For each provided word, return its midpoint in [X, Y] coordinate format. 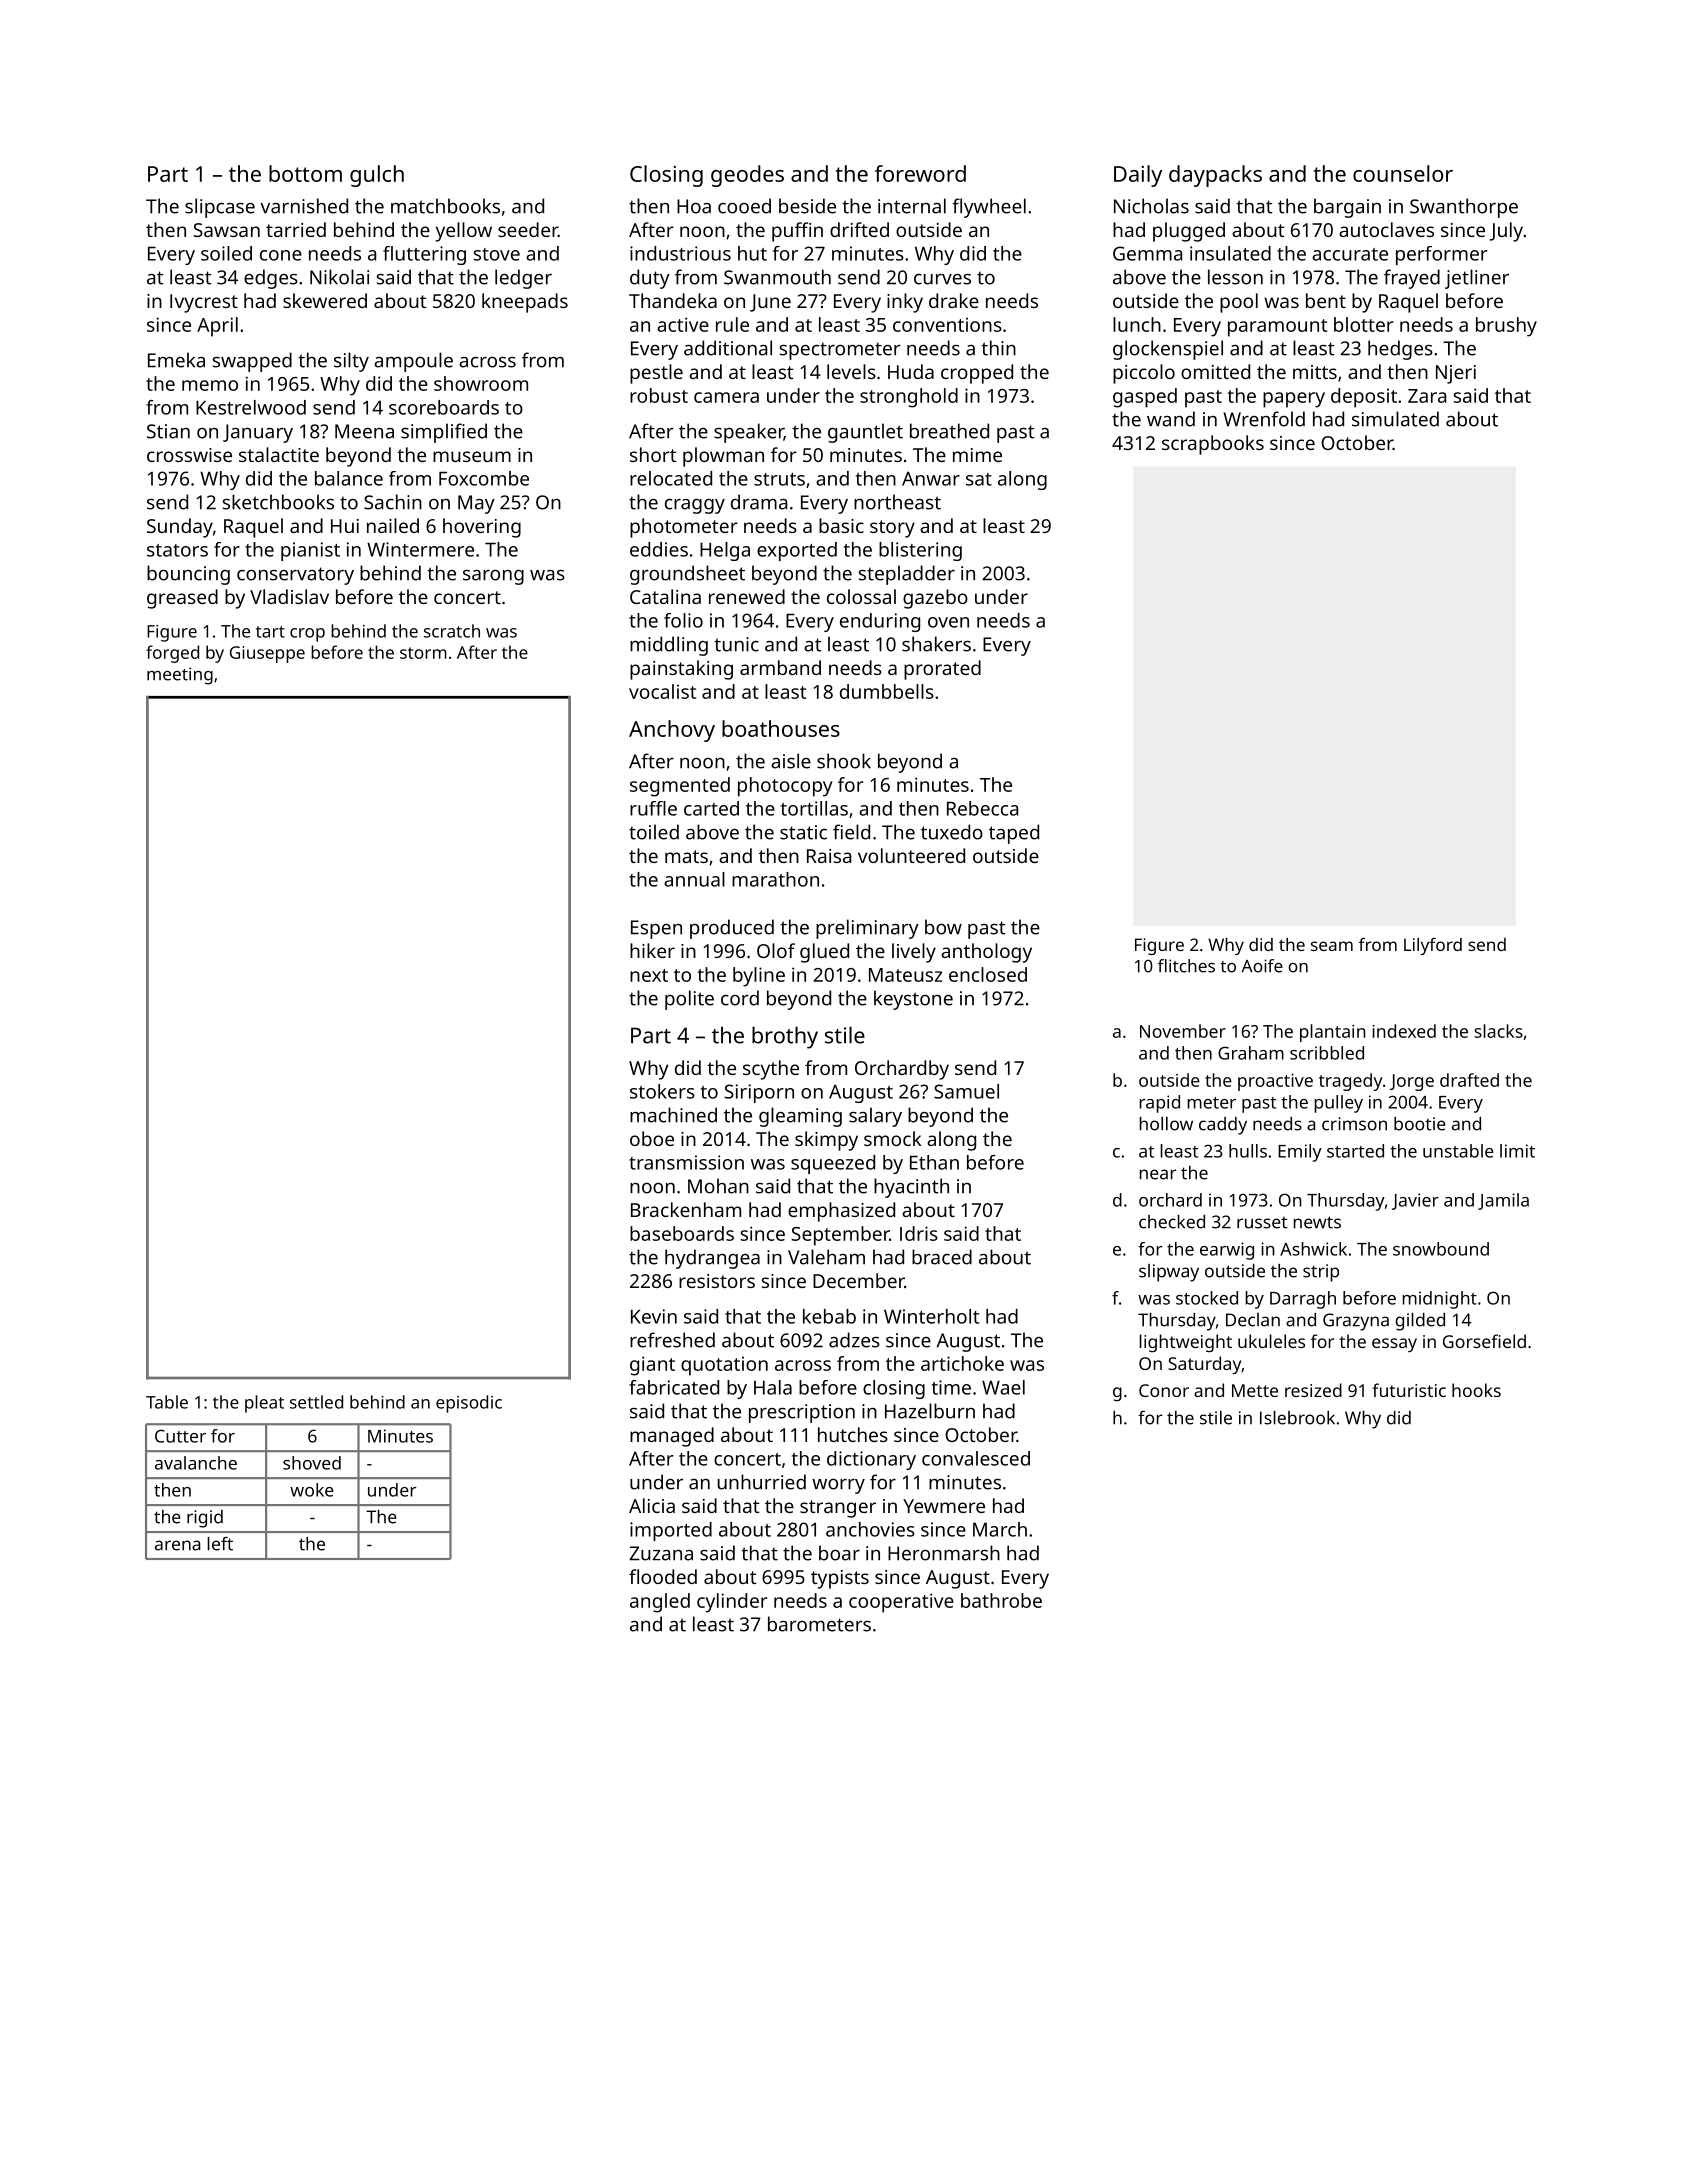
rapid [1159, 1104]
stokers [662, 1091]
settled [316, 1402]
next [649, 975]
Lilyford [1433, 946]
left [220, 1544]
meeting [180, 676]
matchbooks [445, 206]
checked [1172, 1222]
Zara [1427, 396]
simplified [444, 433]
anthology [986, 953]
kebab [829, 1316]
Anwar [931, 478]
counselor [1403, 173]
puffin [797, 232]
